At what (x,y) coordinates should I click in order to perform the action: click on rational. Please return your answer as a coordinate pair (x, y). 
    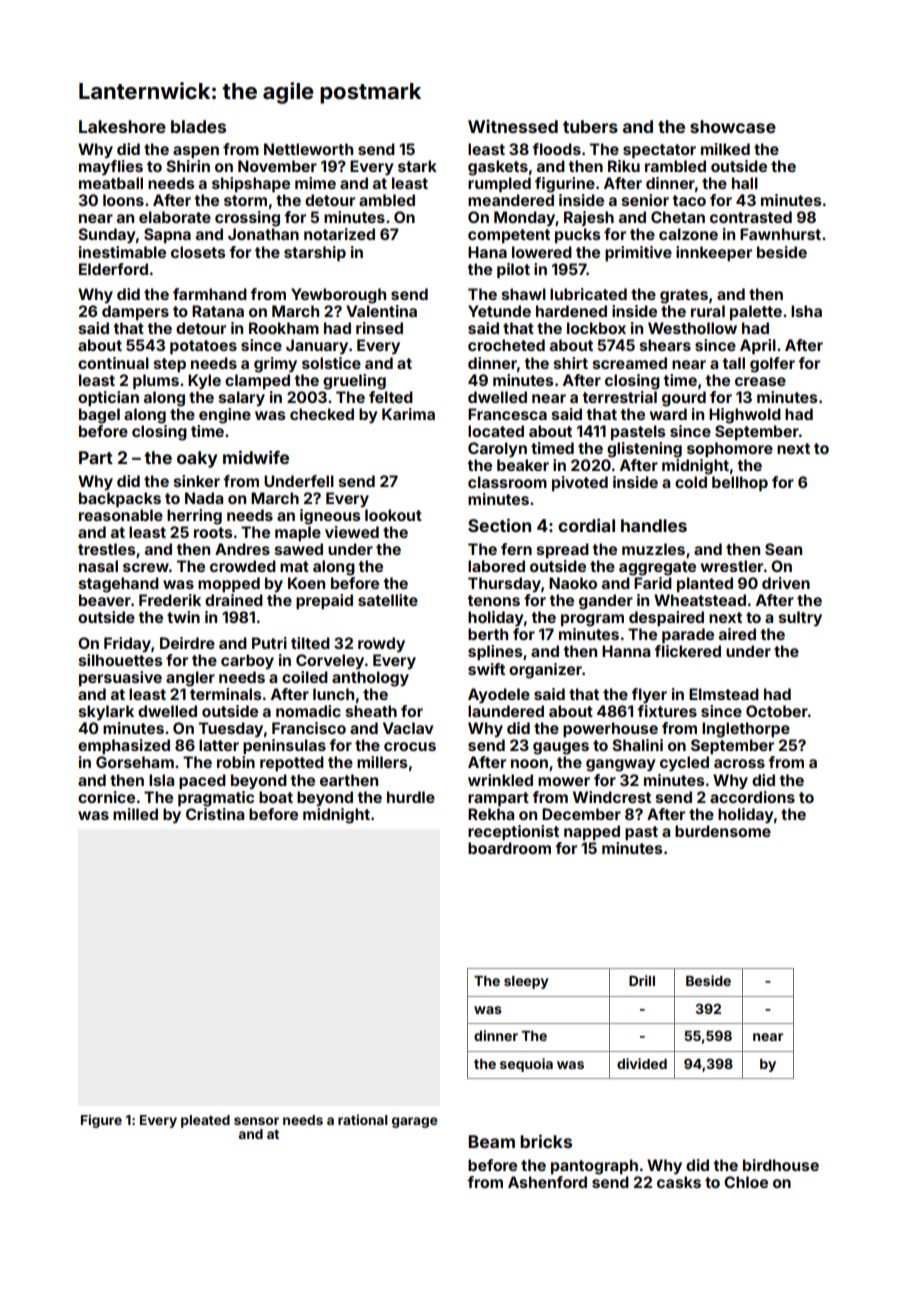
    Looking at the image, I should click on (363, 1119).
